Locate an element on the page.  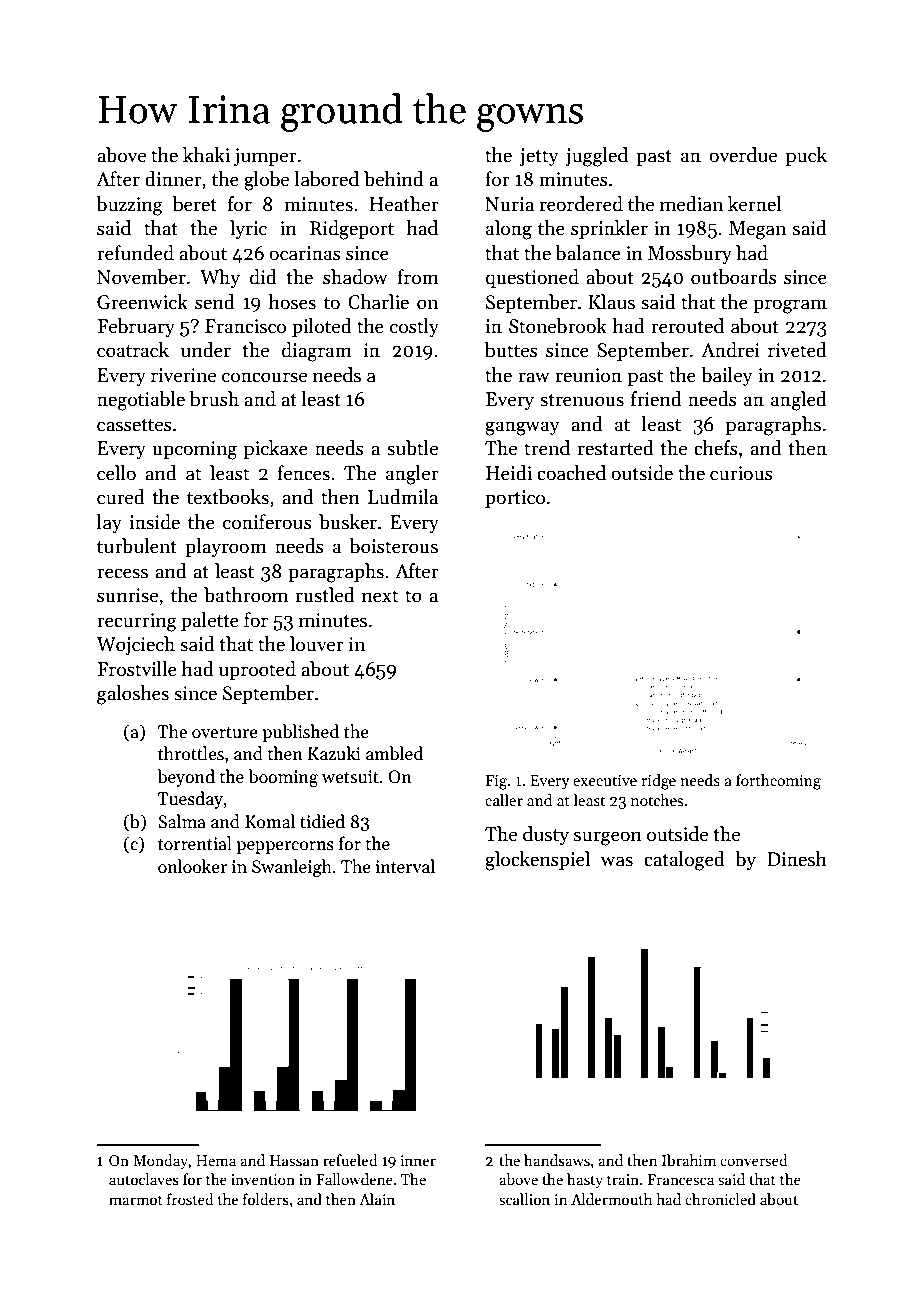
throttles is located at coordinates (191, 753).
